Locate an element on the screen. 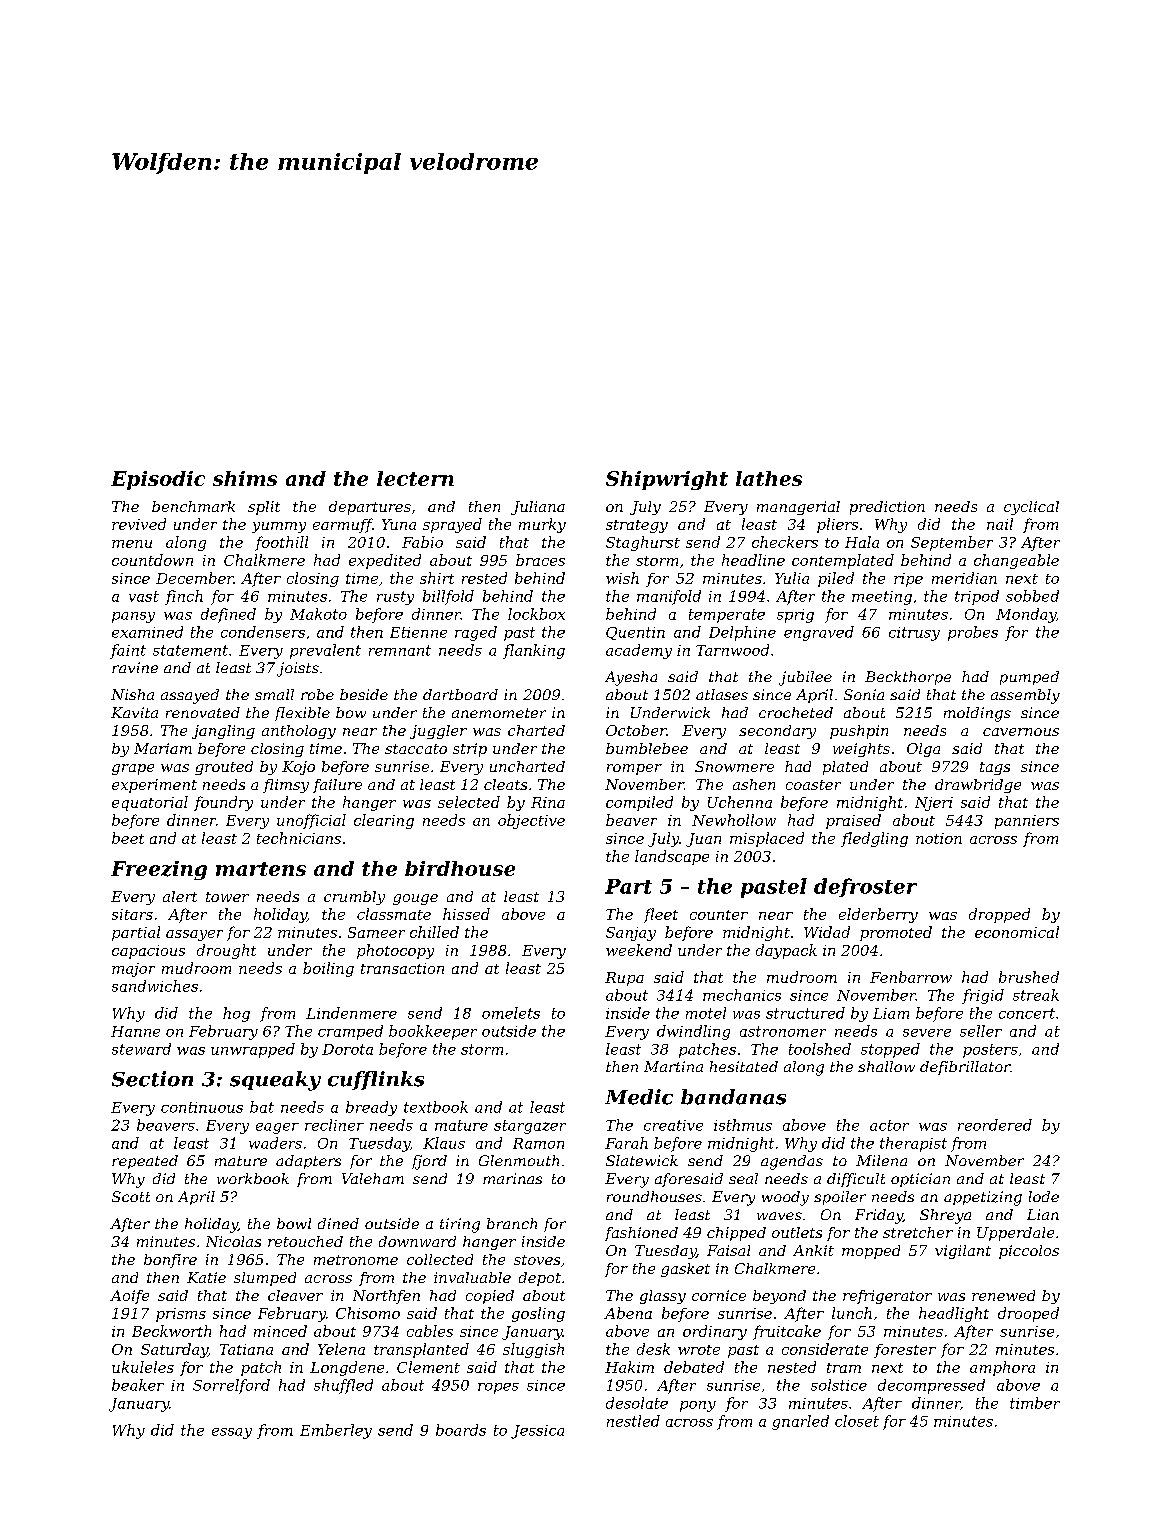 The width and height of the screenshot is (1171, 1515). Snowmere is located at coordinates (734, 766).
